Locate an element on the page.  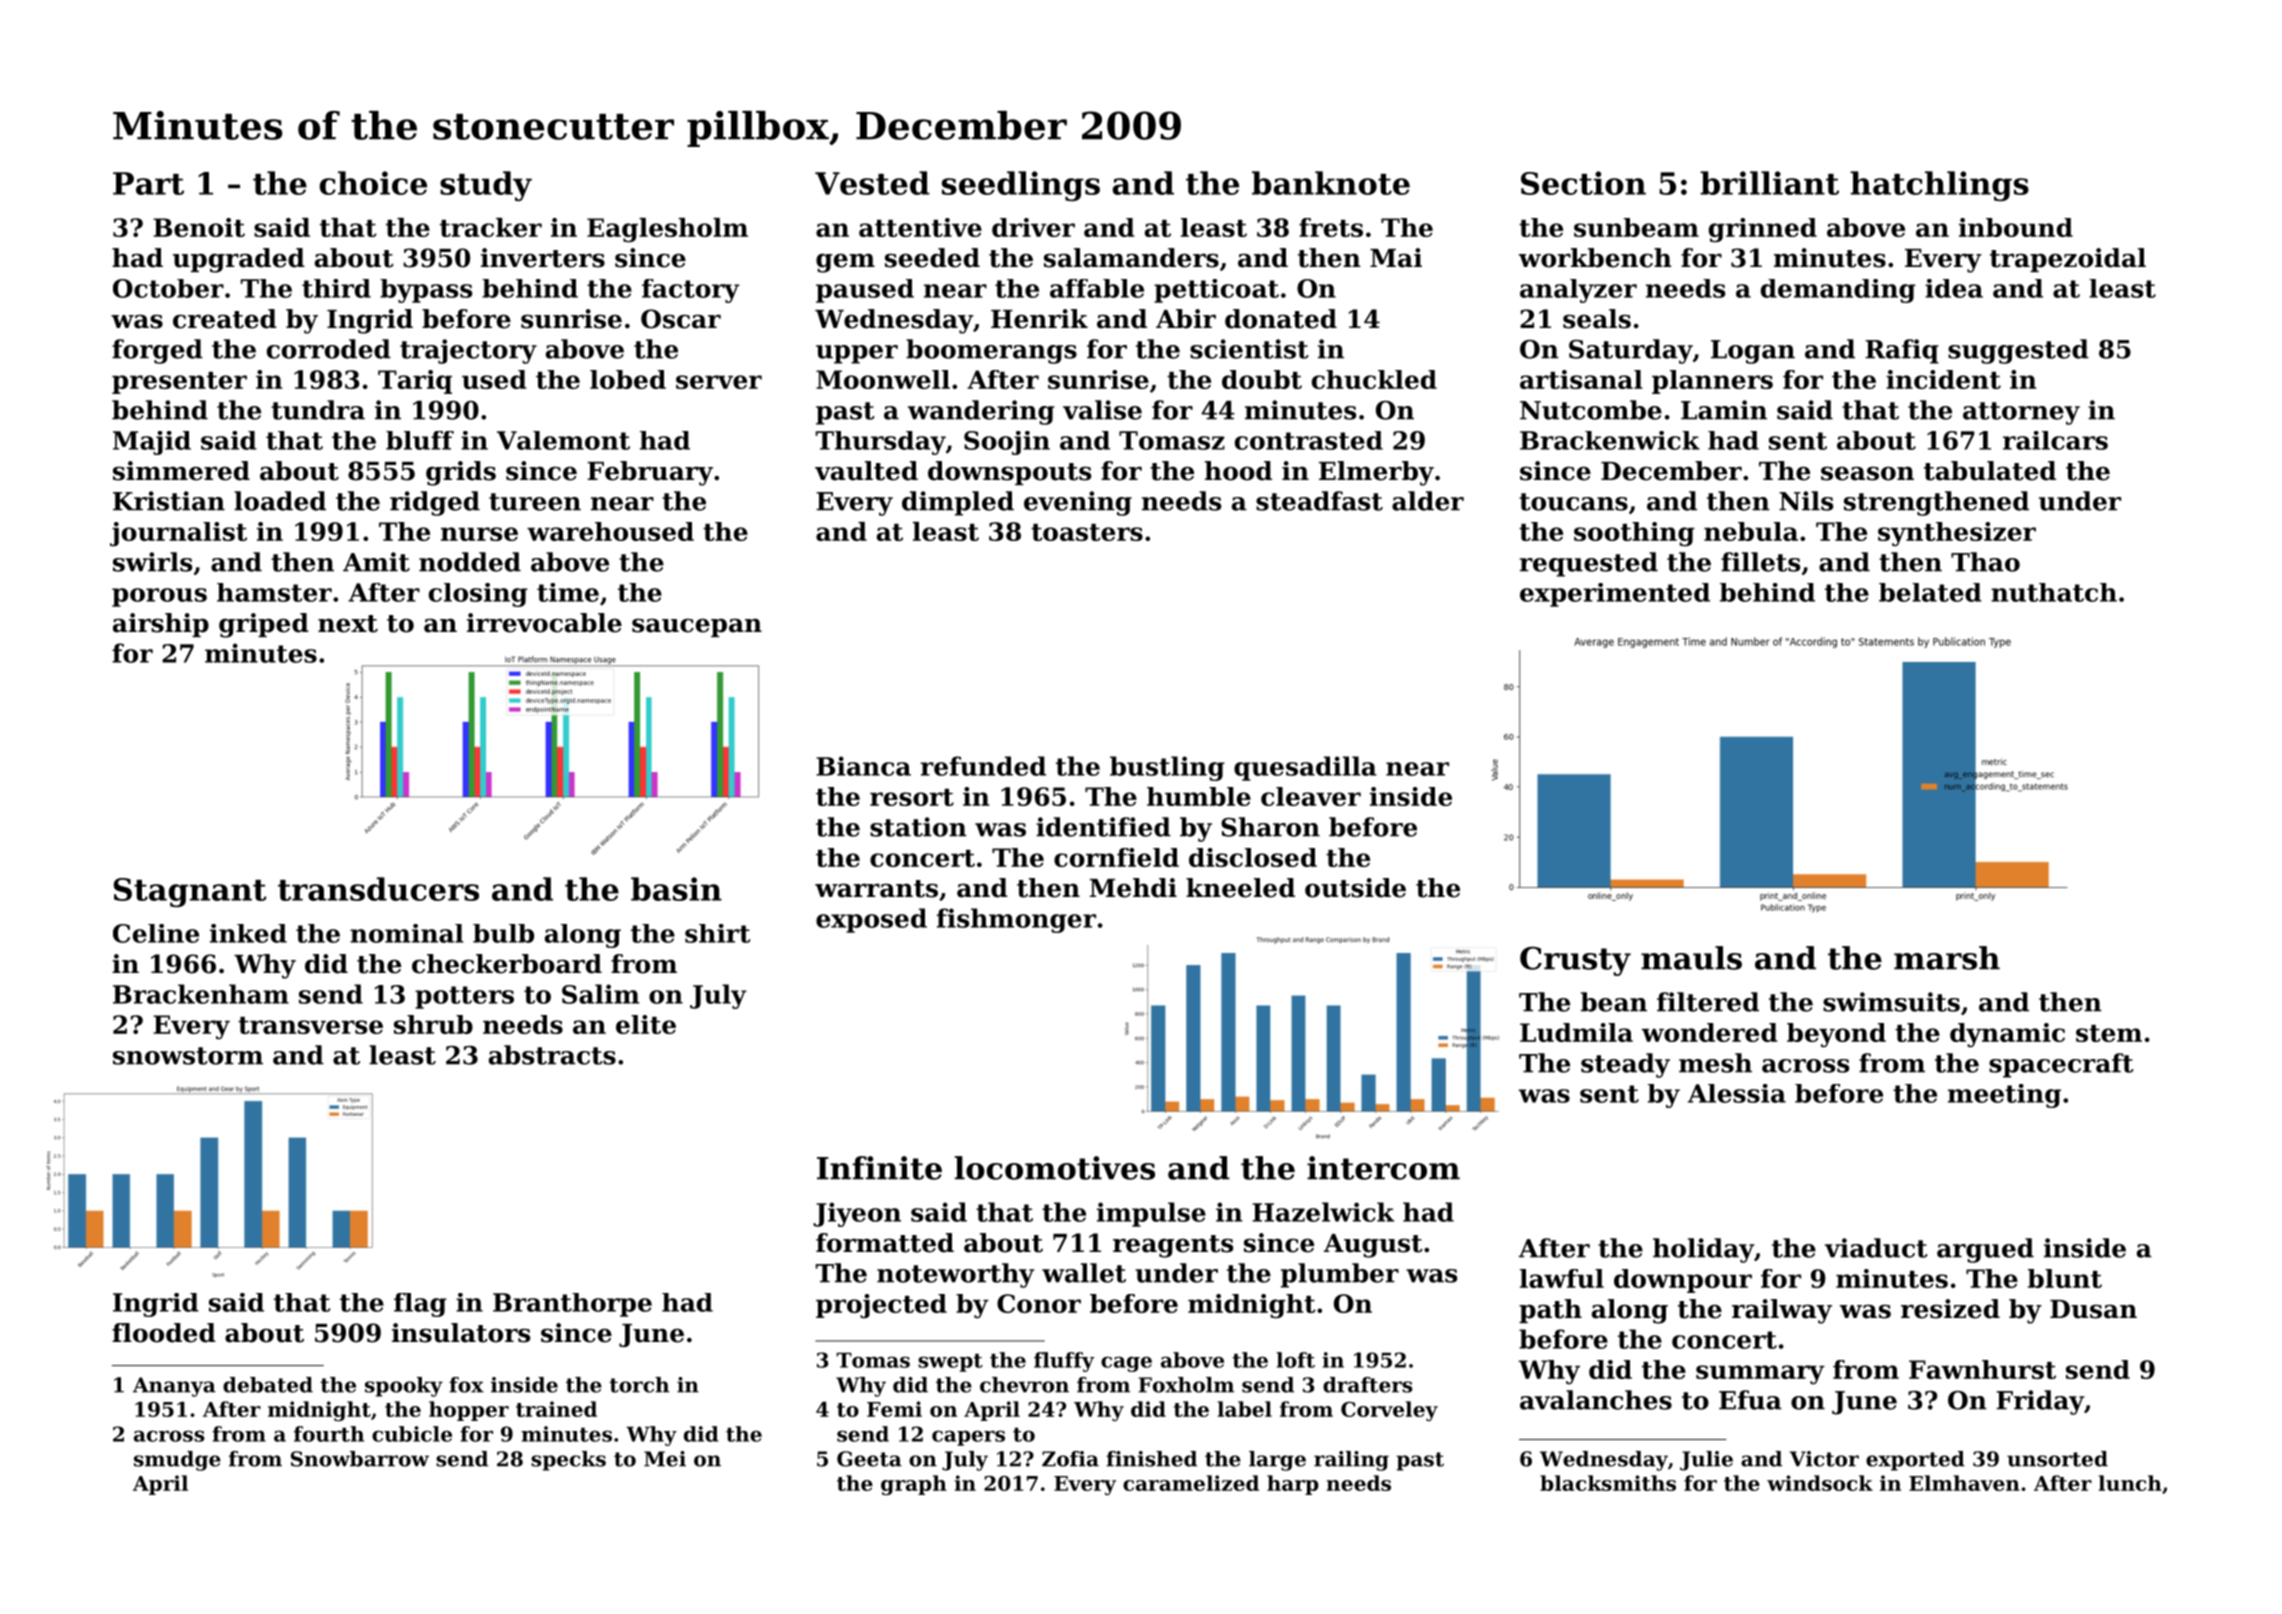
Infinite is located at coordinates (879, 1168).
